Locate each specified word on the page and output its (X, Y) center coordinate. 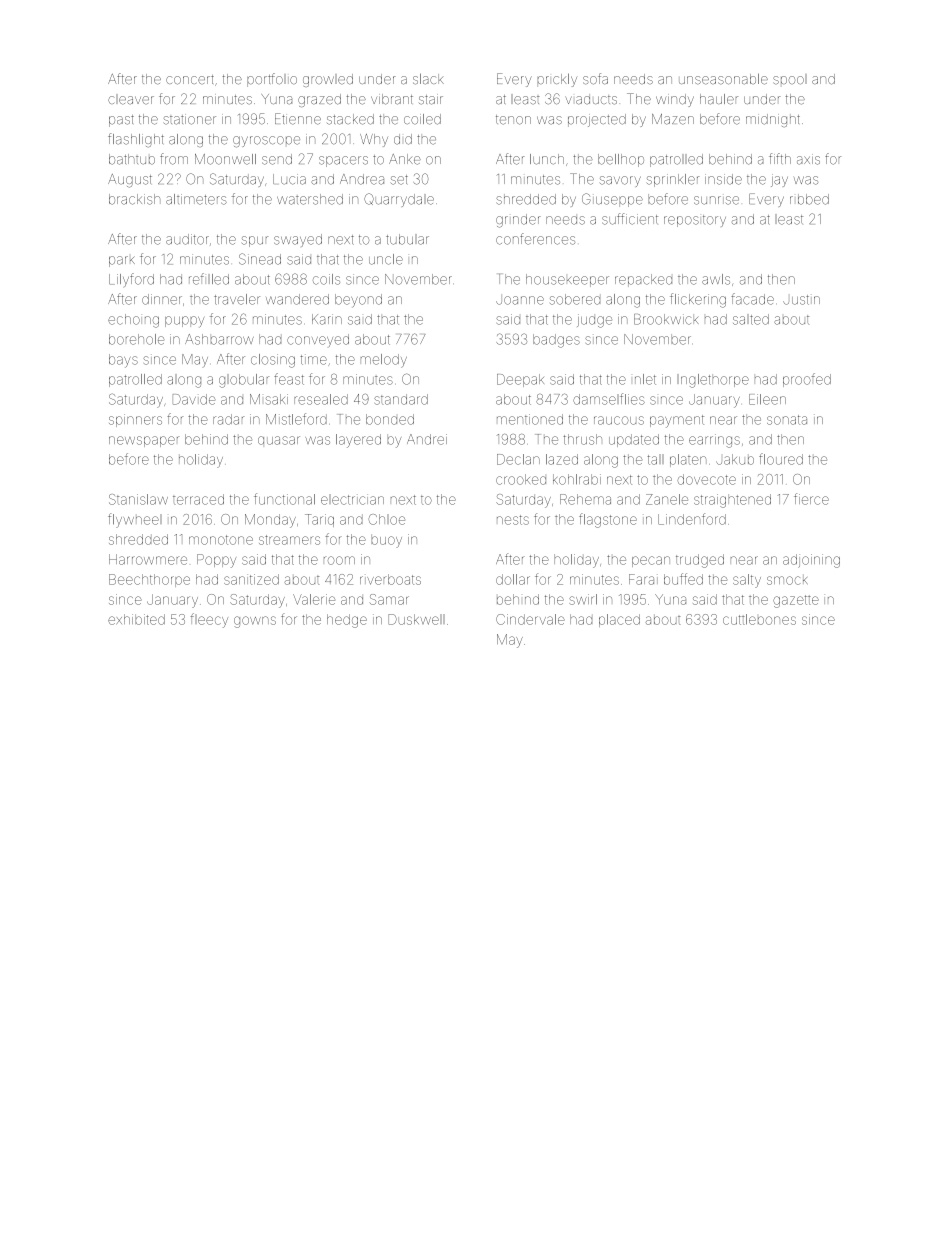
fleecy (209, 620)
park (122, 261)
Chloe (386, 519)
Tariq (319, 520)
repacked (643, 280)
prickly (557, 80)
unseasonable (723, 79)
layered (358, 441)
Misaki (269, 399)
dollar (513, 579)
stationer (190, 119)
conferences (535, 239)
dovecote (706, 479)
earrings (714, 441)
